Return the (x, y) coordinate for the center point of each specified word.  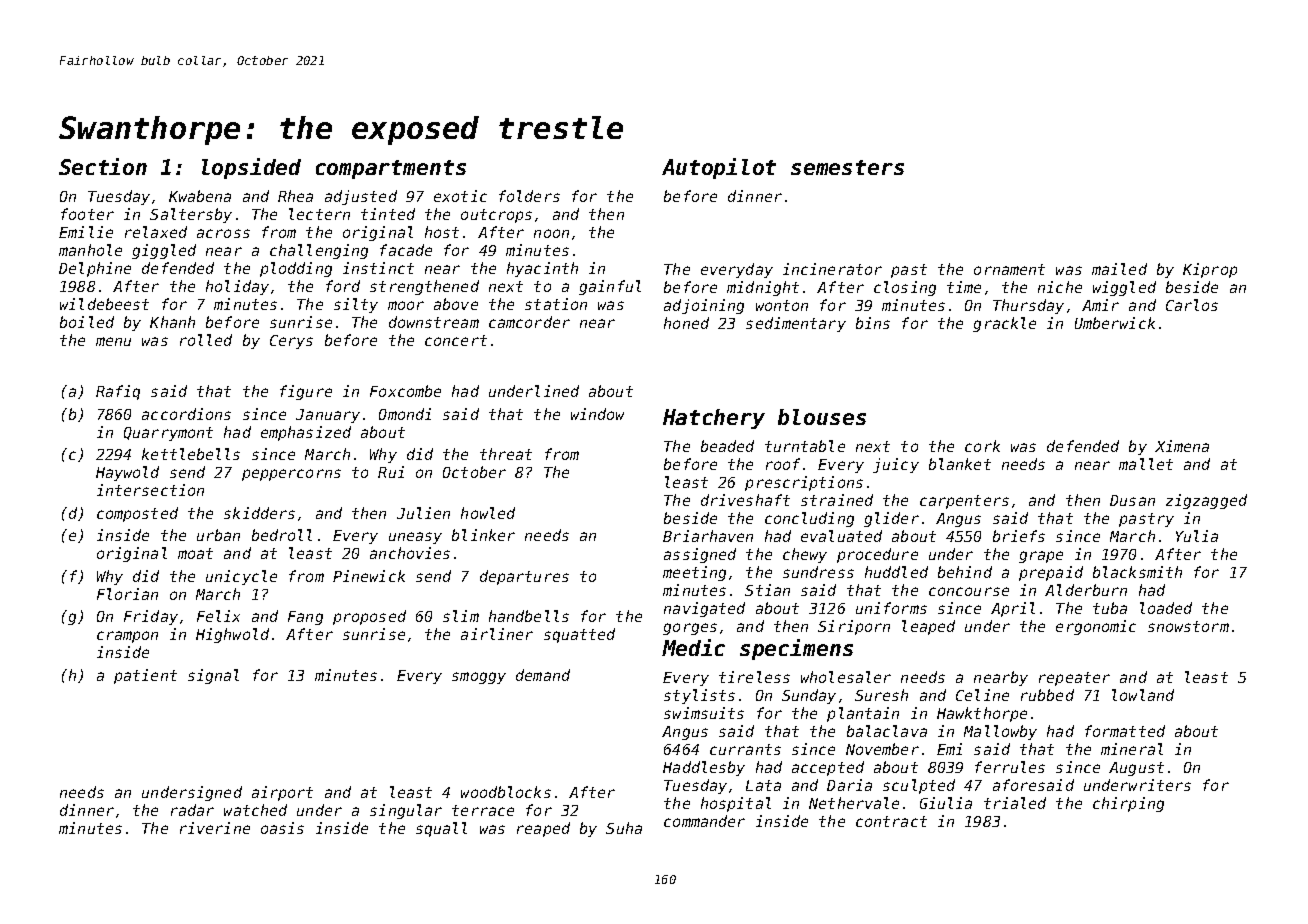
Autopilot (719, 168)
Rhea (295, 196)
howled (488, 513)
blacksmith (1137, 572)
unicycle (241, 577)
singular (406, 811)
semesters (847, 167)
